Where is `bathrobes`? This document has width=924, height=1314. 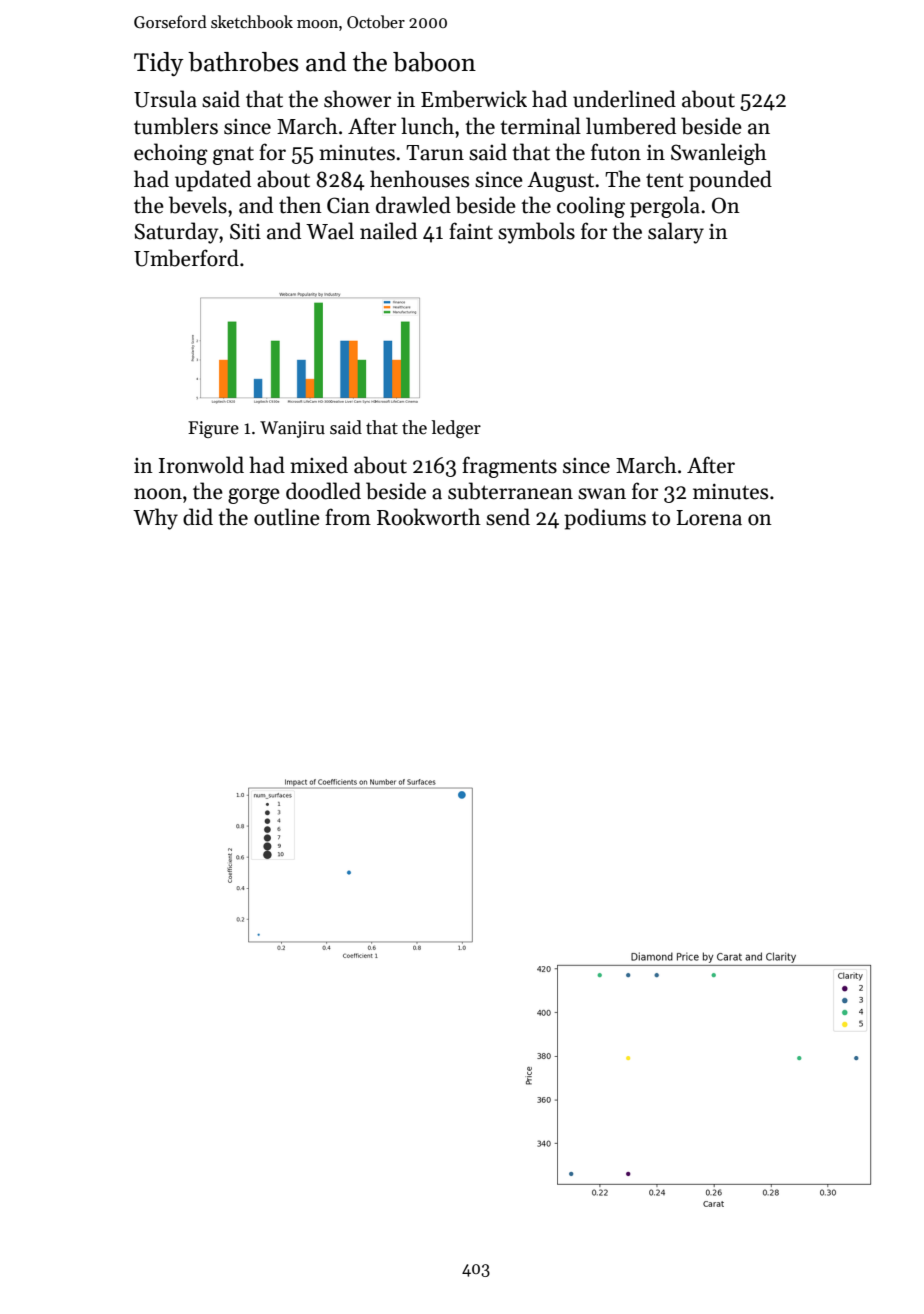 bathrobes is located at coordinates (243, 62).
